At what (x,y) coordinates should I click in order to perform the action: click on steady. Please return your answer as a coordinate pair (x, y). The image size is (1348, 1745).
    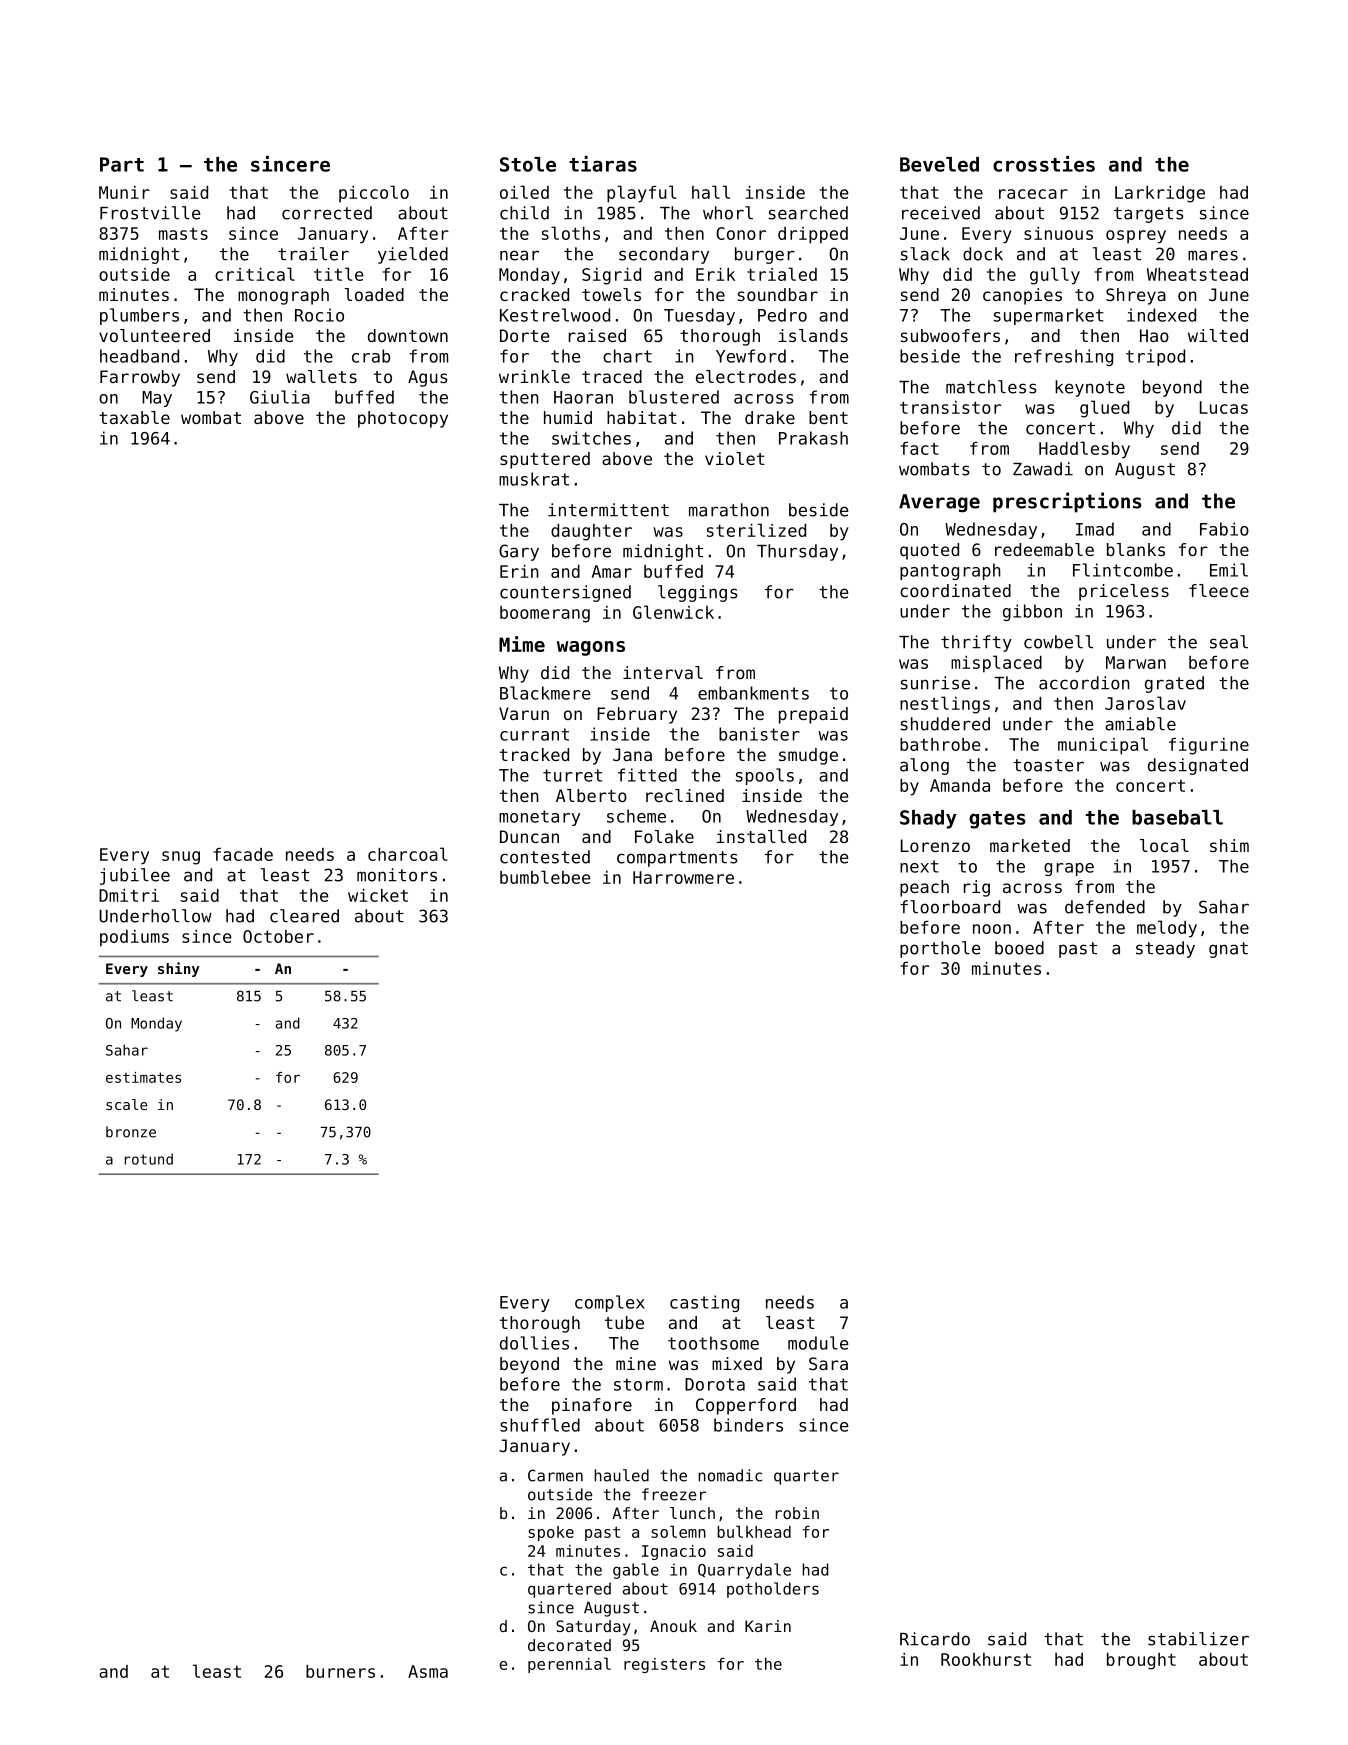
    Looking at the image, I should click on (1165, 949).
